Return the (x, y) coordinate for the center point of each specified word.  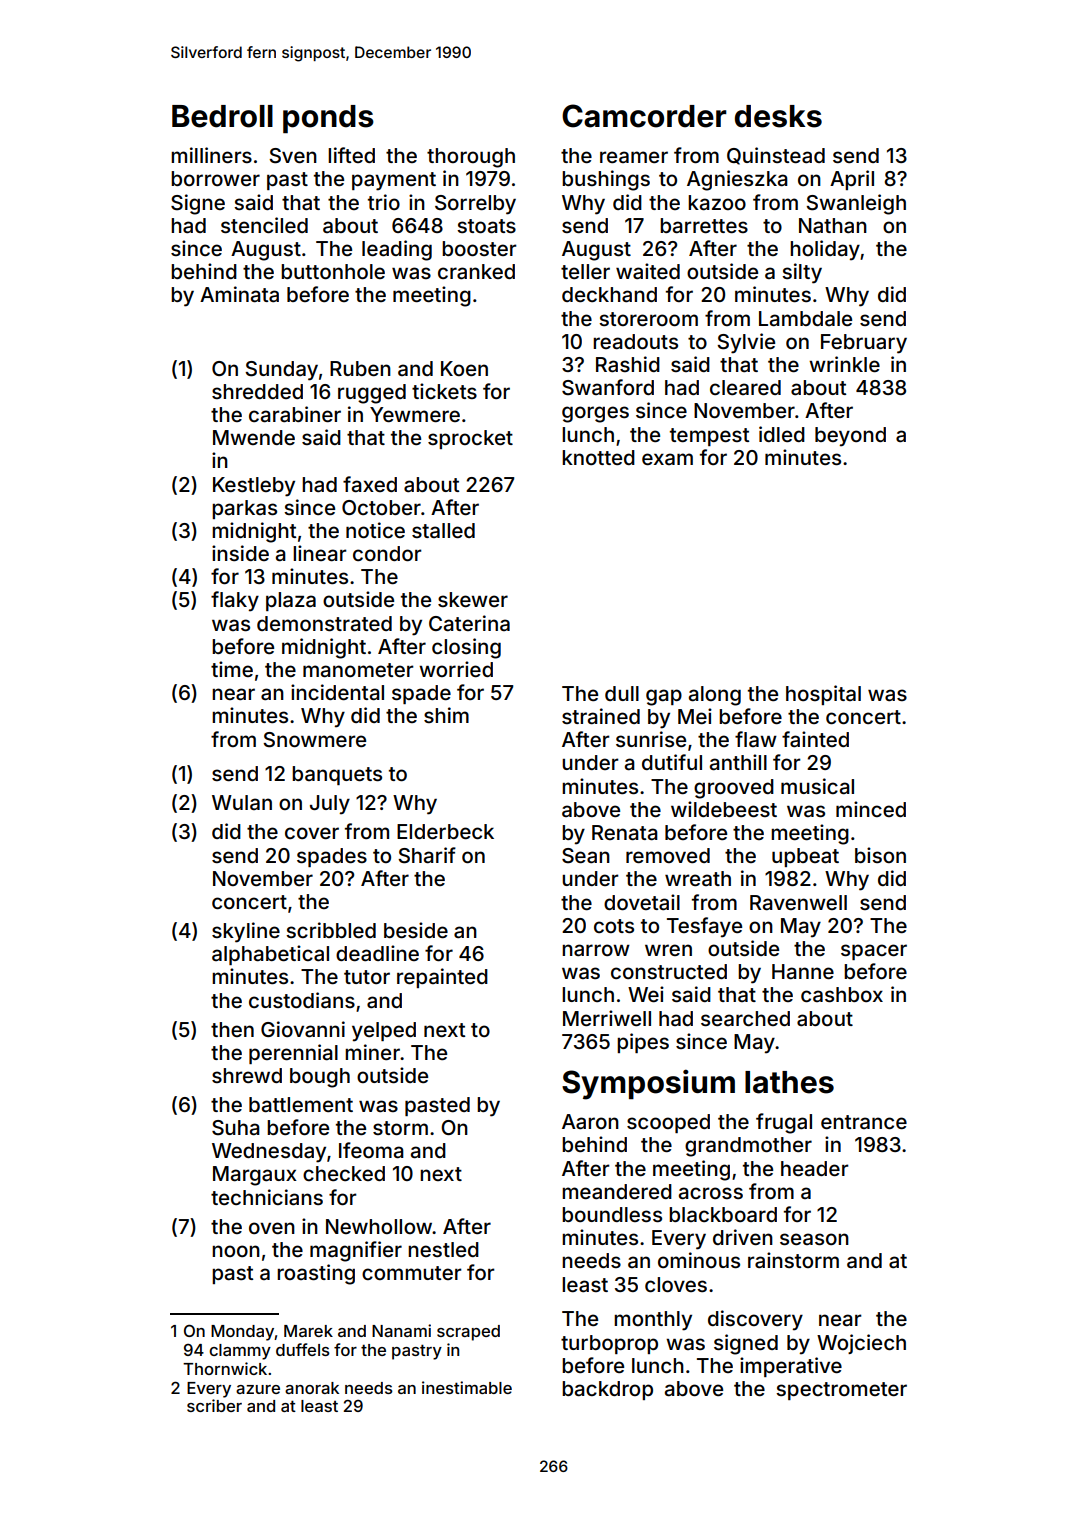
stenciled (264, 225)
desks (778, 116)
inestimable (467, 1387)
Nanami (401, 1330)
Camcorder (644, 116)
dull (622, 693)
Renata (625, 832)
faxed (370, 484)
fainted (815, 739)
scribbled (331, 930)
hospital (823, 695)
